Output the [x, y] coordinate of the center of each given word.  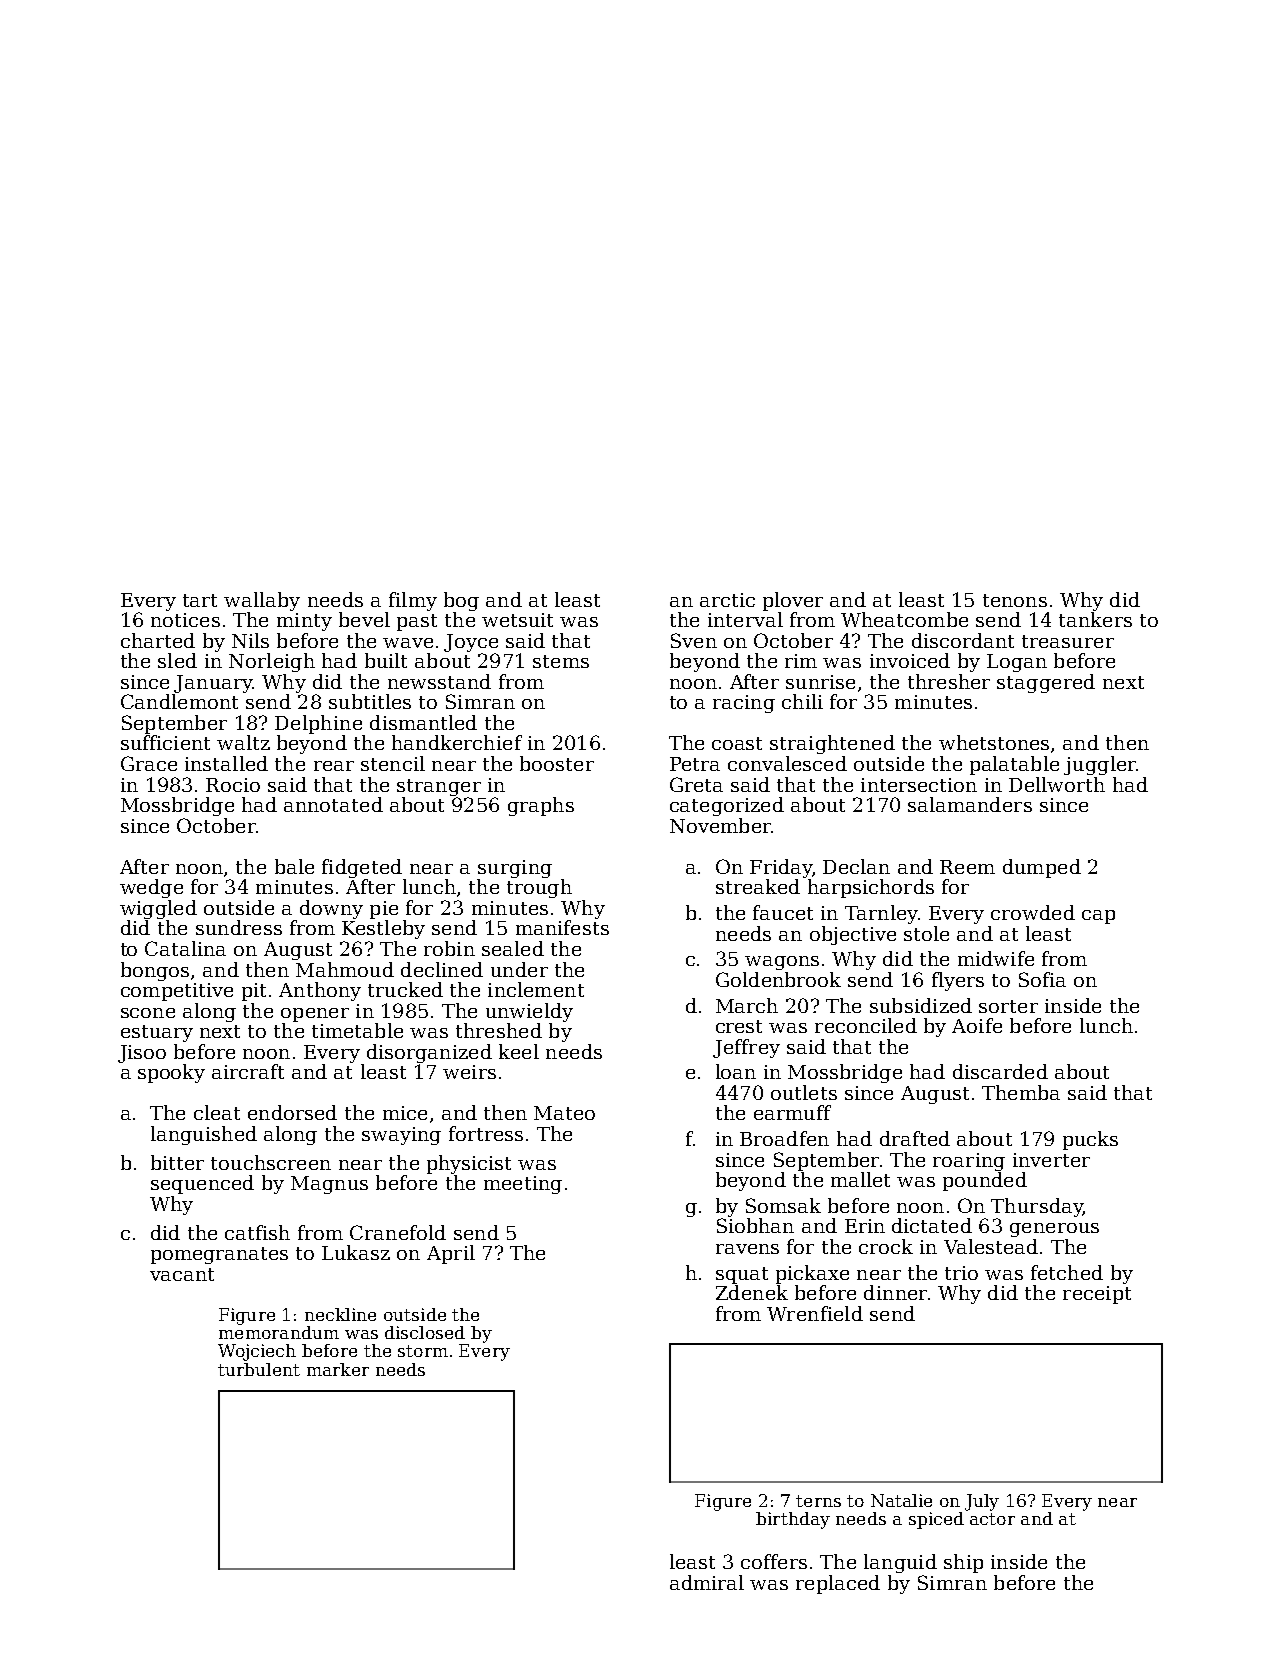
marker [338, 1369]
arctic [727, 600]
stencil [393, 763]
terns [818, 1501]
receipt [1097, 1295]
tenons [1015, 600]
